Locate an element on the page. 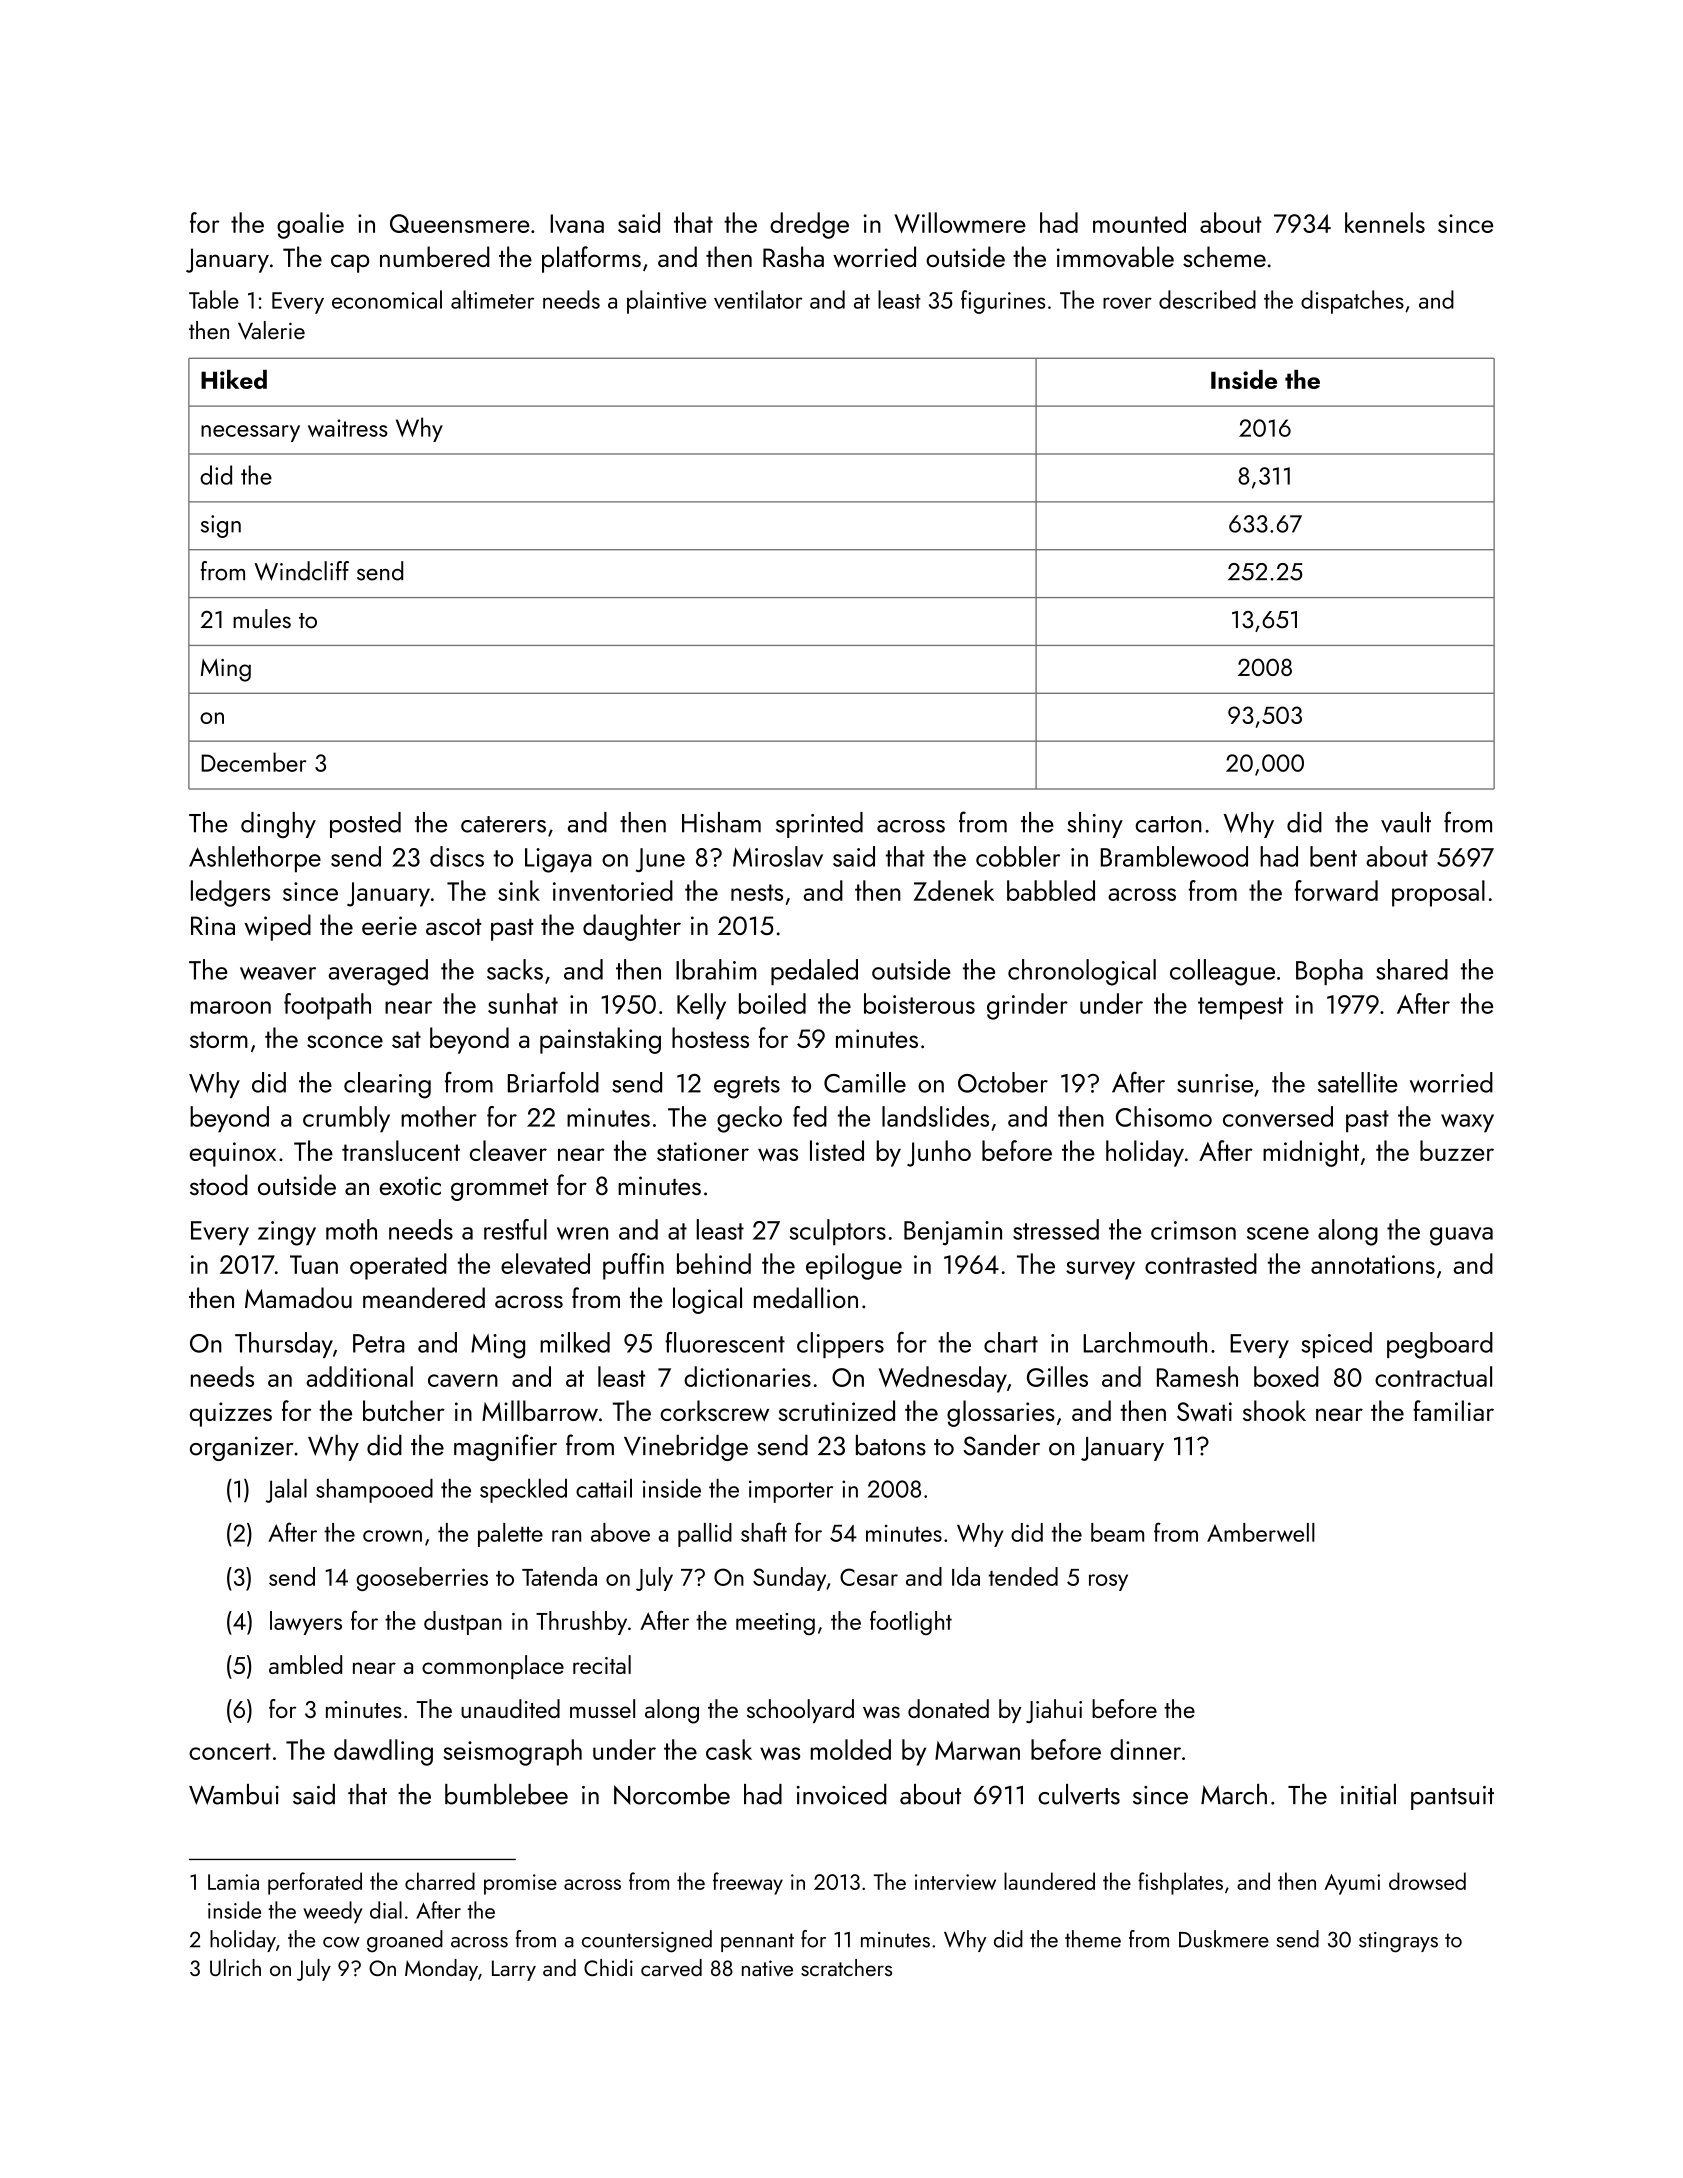 This page has width=1683, height=2178. bent is located at coordinates (1333, 856).
